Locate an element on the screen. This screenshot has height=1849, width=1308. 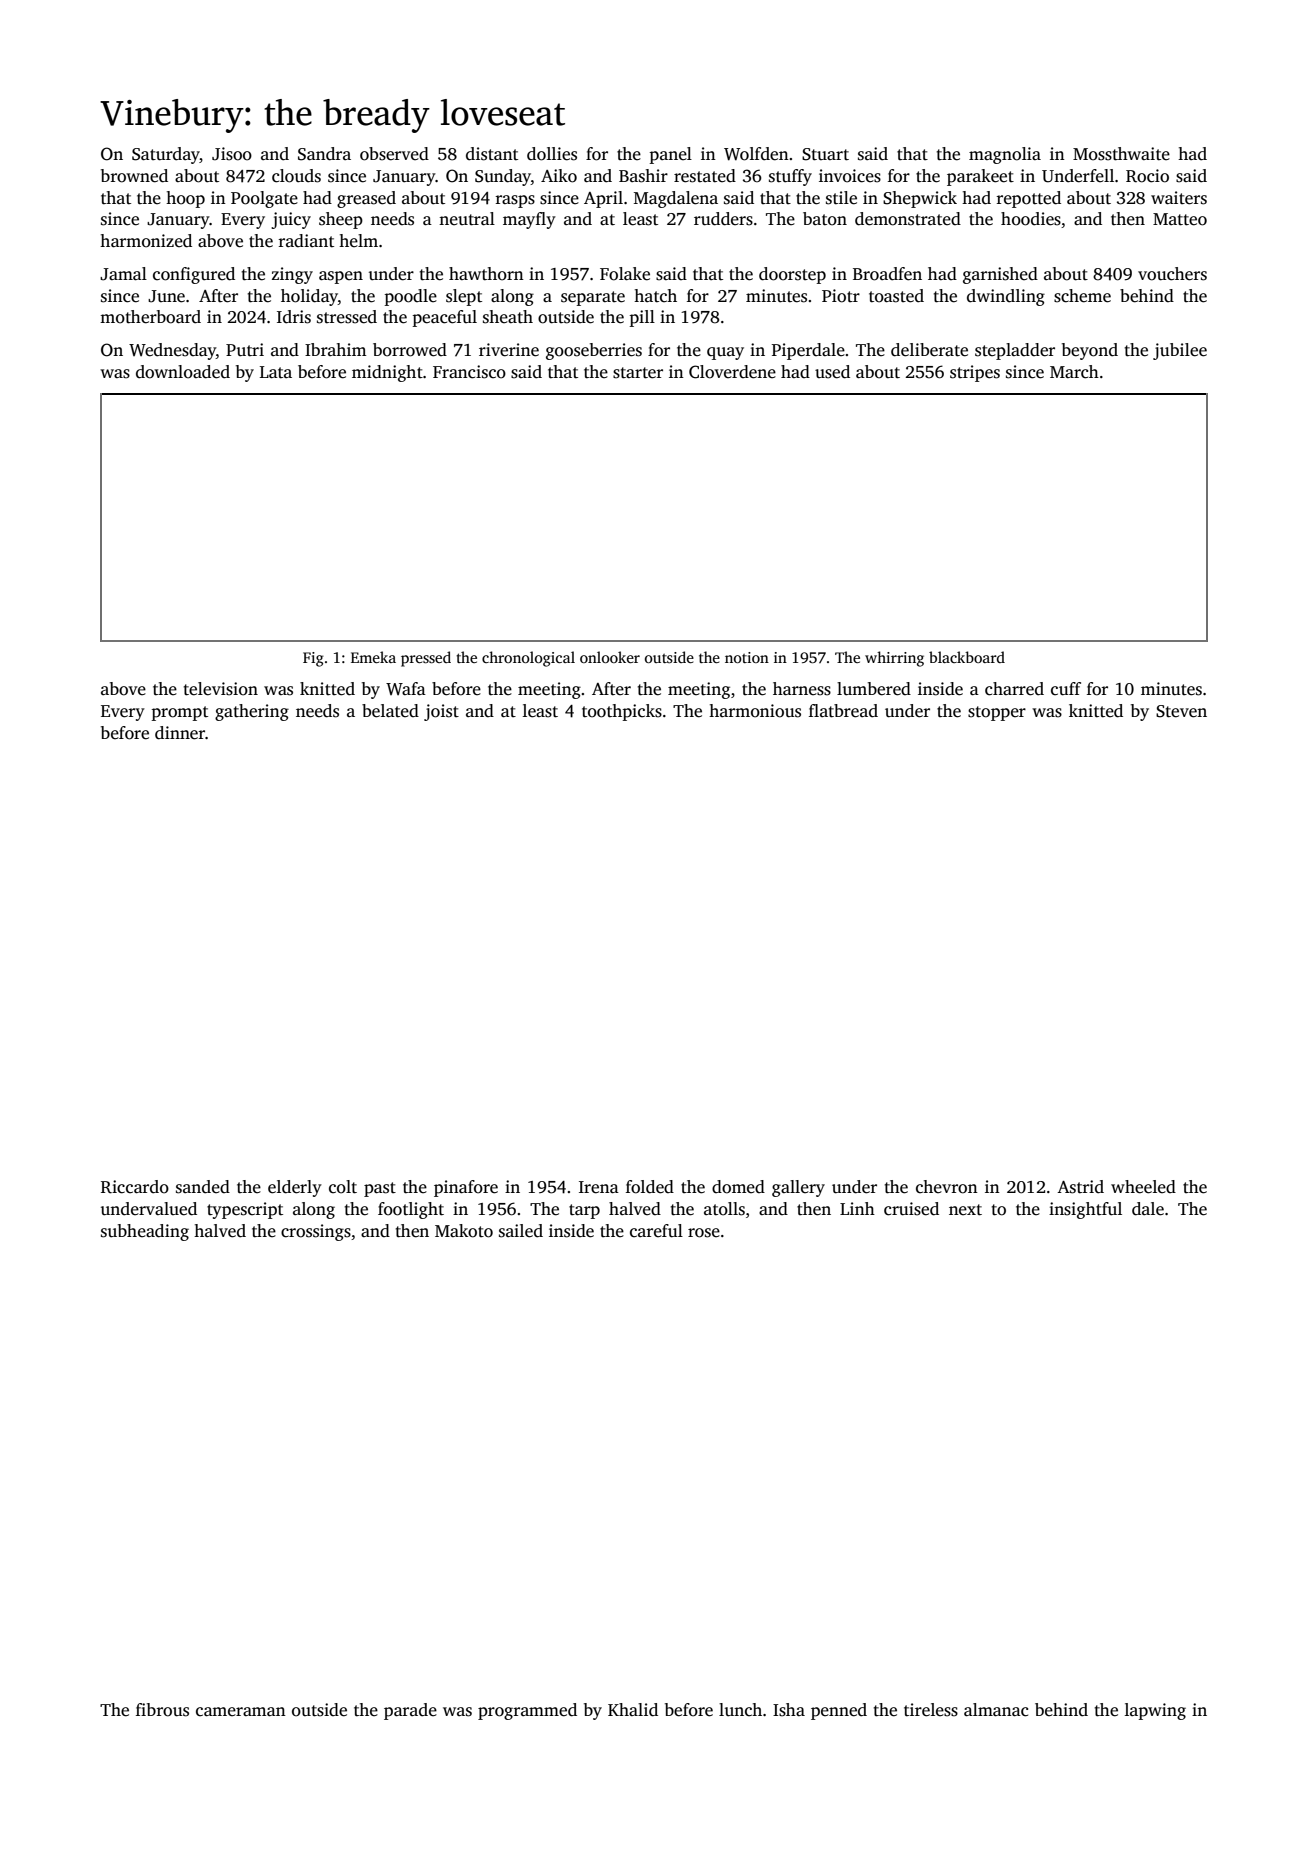
toothpicks is located at coordinates (622, 712).
